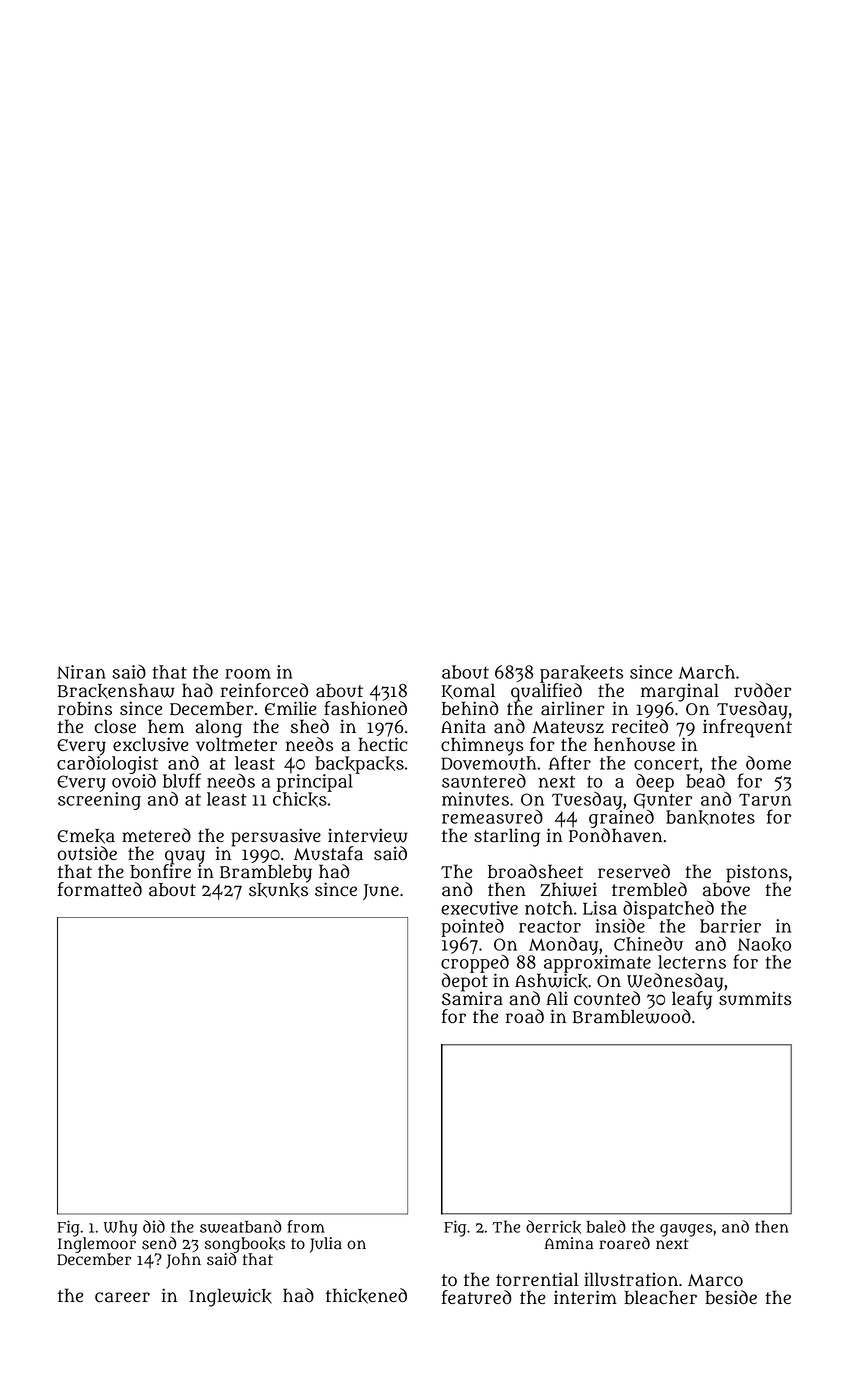 The image size is (849, 1400). I want to click on from, so click(306, 1226).
